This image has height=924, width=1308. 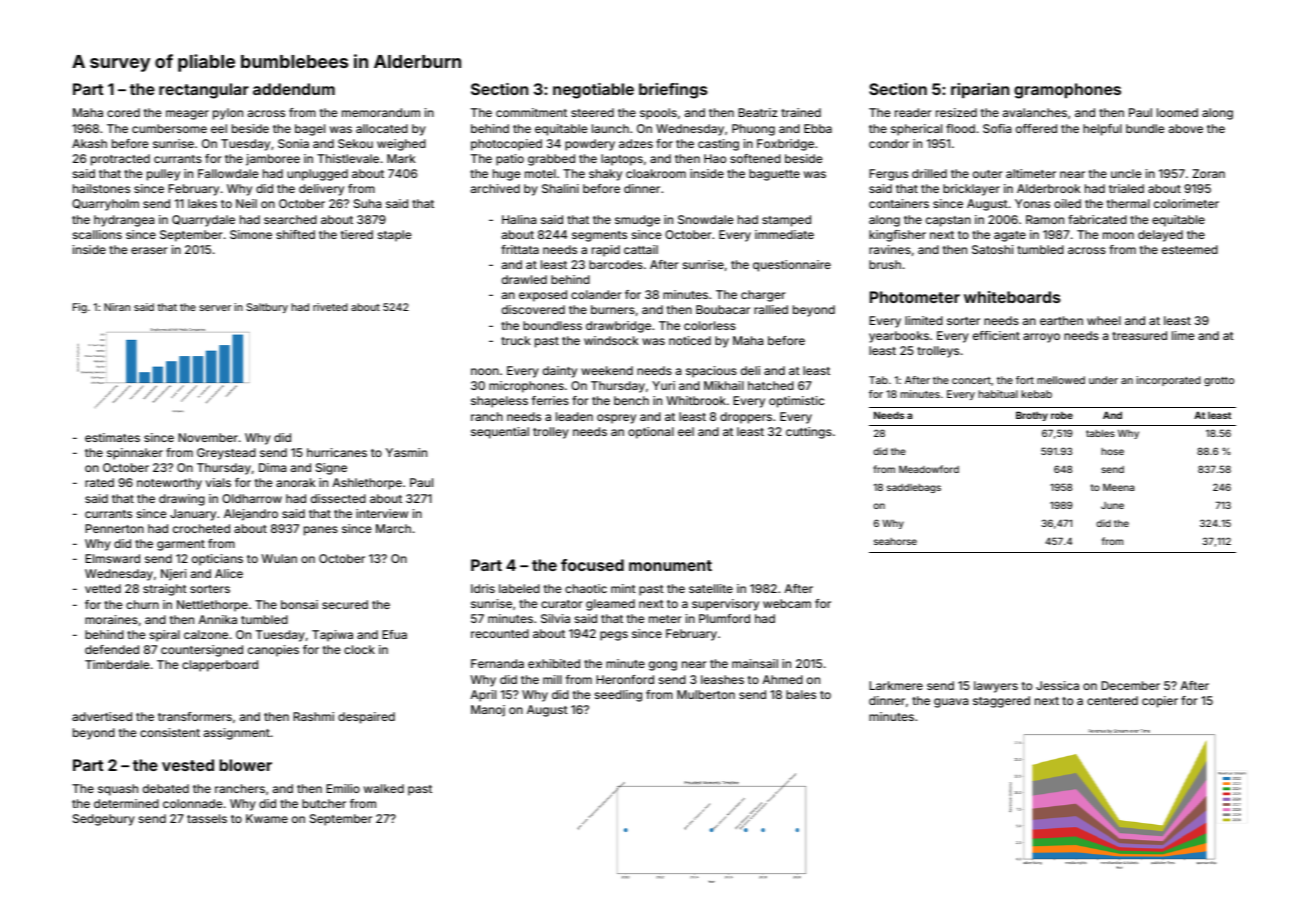 I want to click on Meena, so click(x=1118, y=487).
